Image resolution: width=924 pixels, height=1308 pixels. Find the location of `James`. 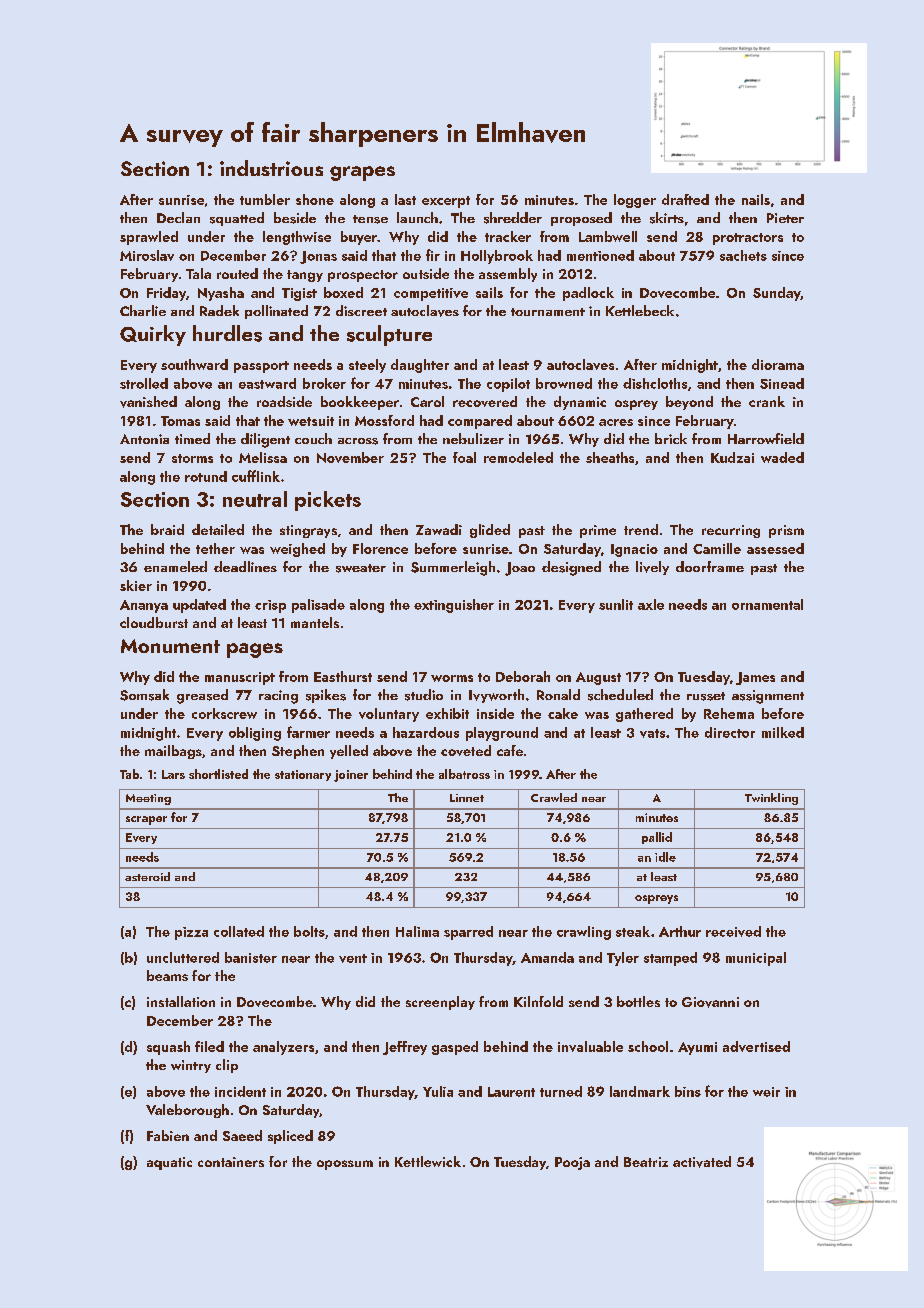

James is located at coordinates (755, 678).
